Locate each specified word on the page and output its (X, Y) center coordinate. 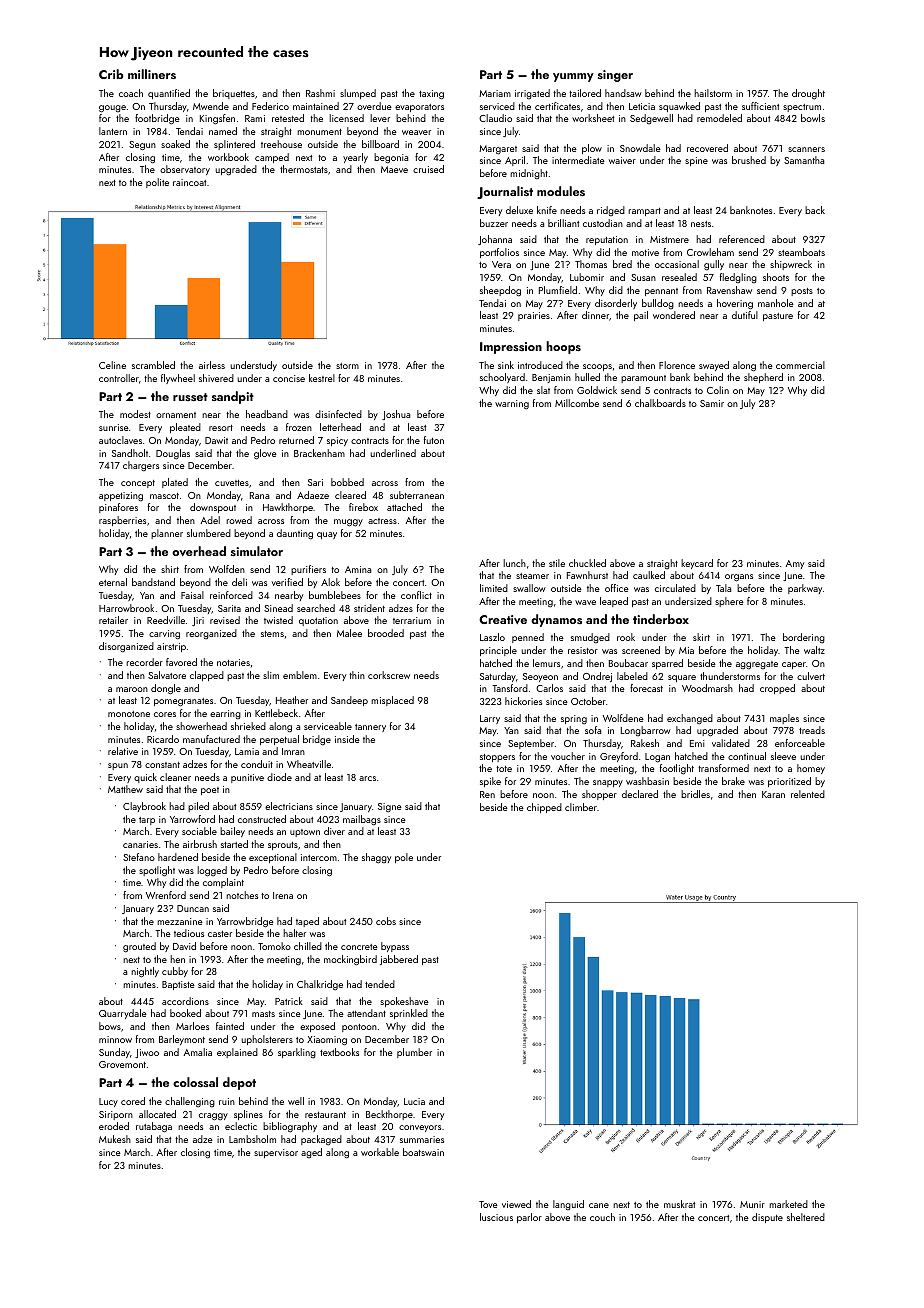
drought (808, 94)
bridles (695, 794)
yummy (573, 77)
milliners (152, 74)
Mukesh (115, 1139)
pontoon (359, 1028)
